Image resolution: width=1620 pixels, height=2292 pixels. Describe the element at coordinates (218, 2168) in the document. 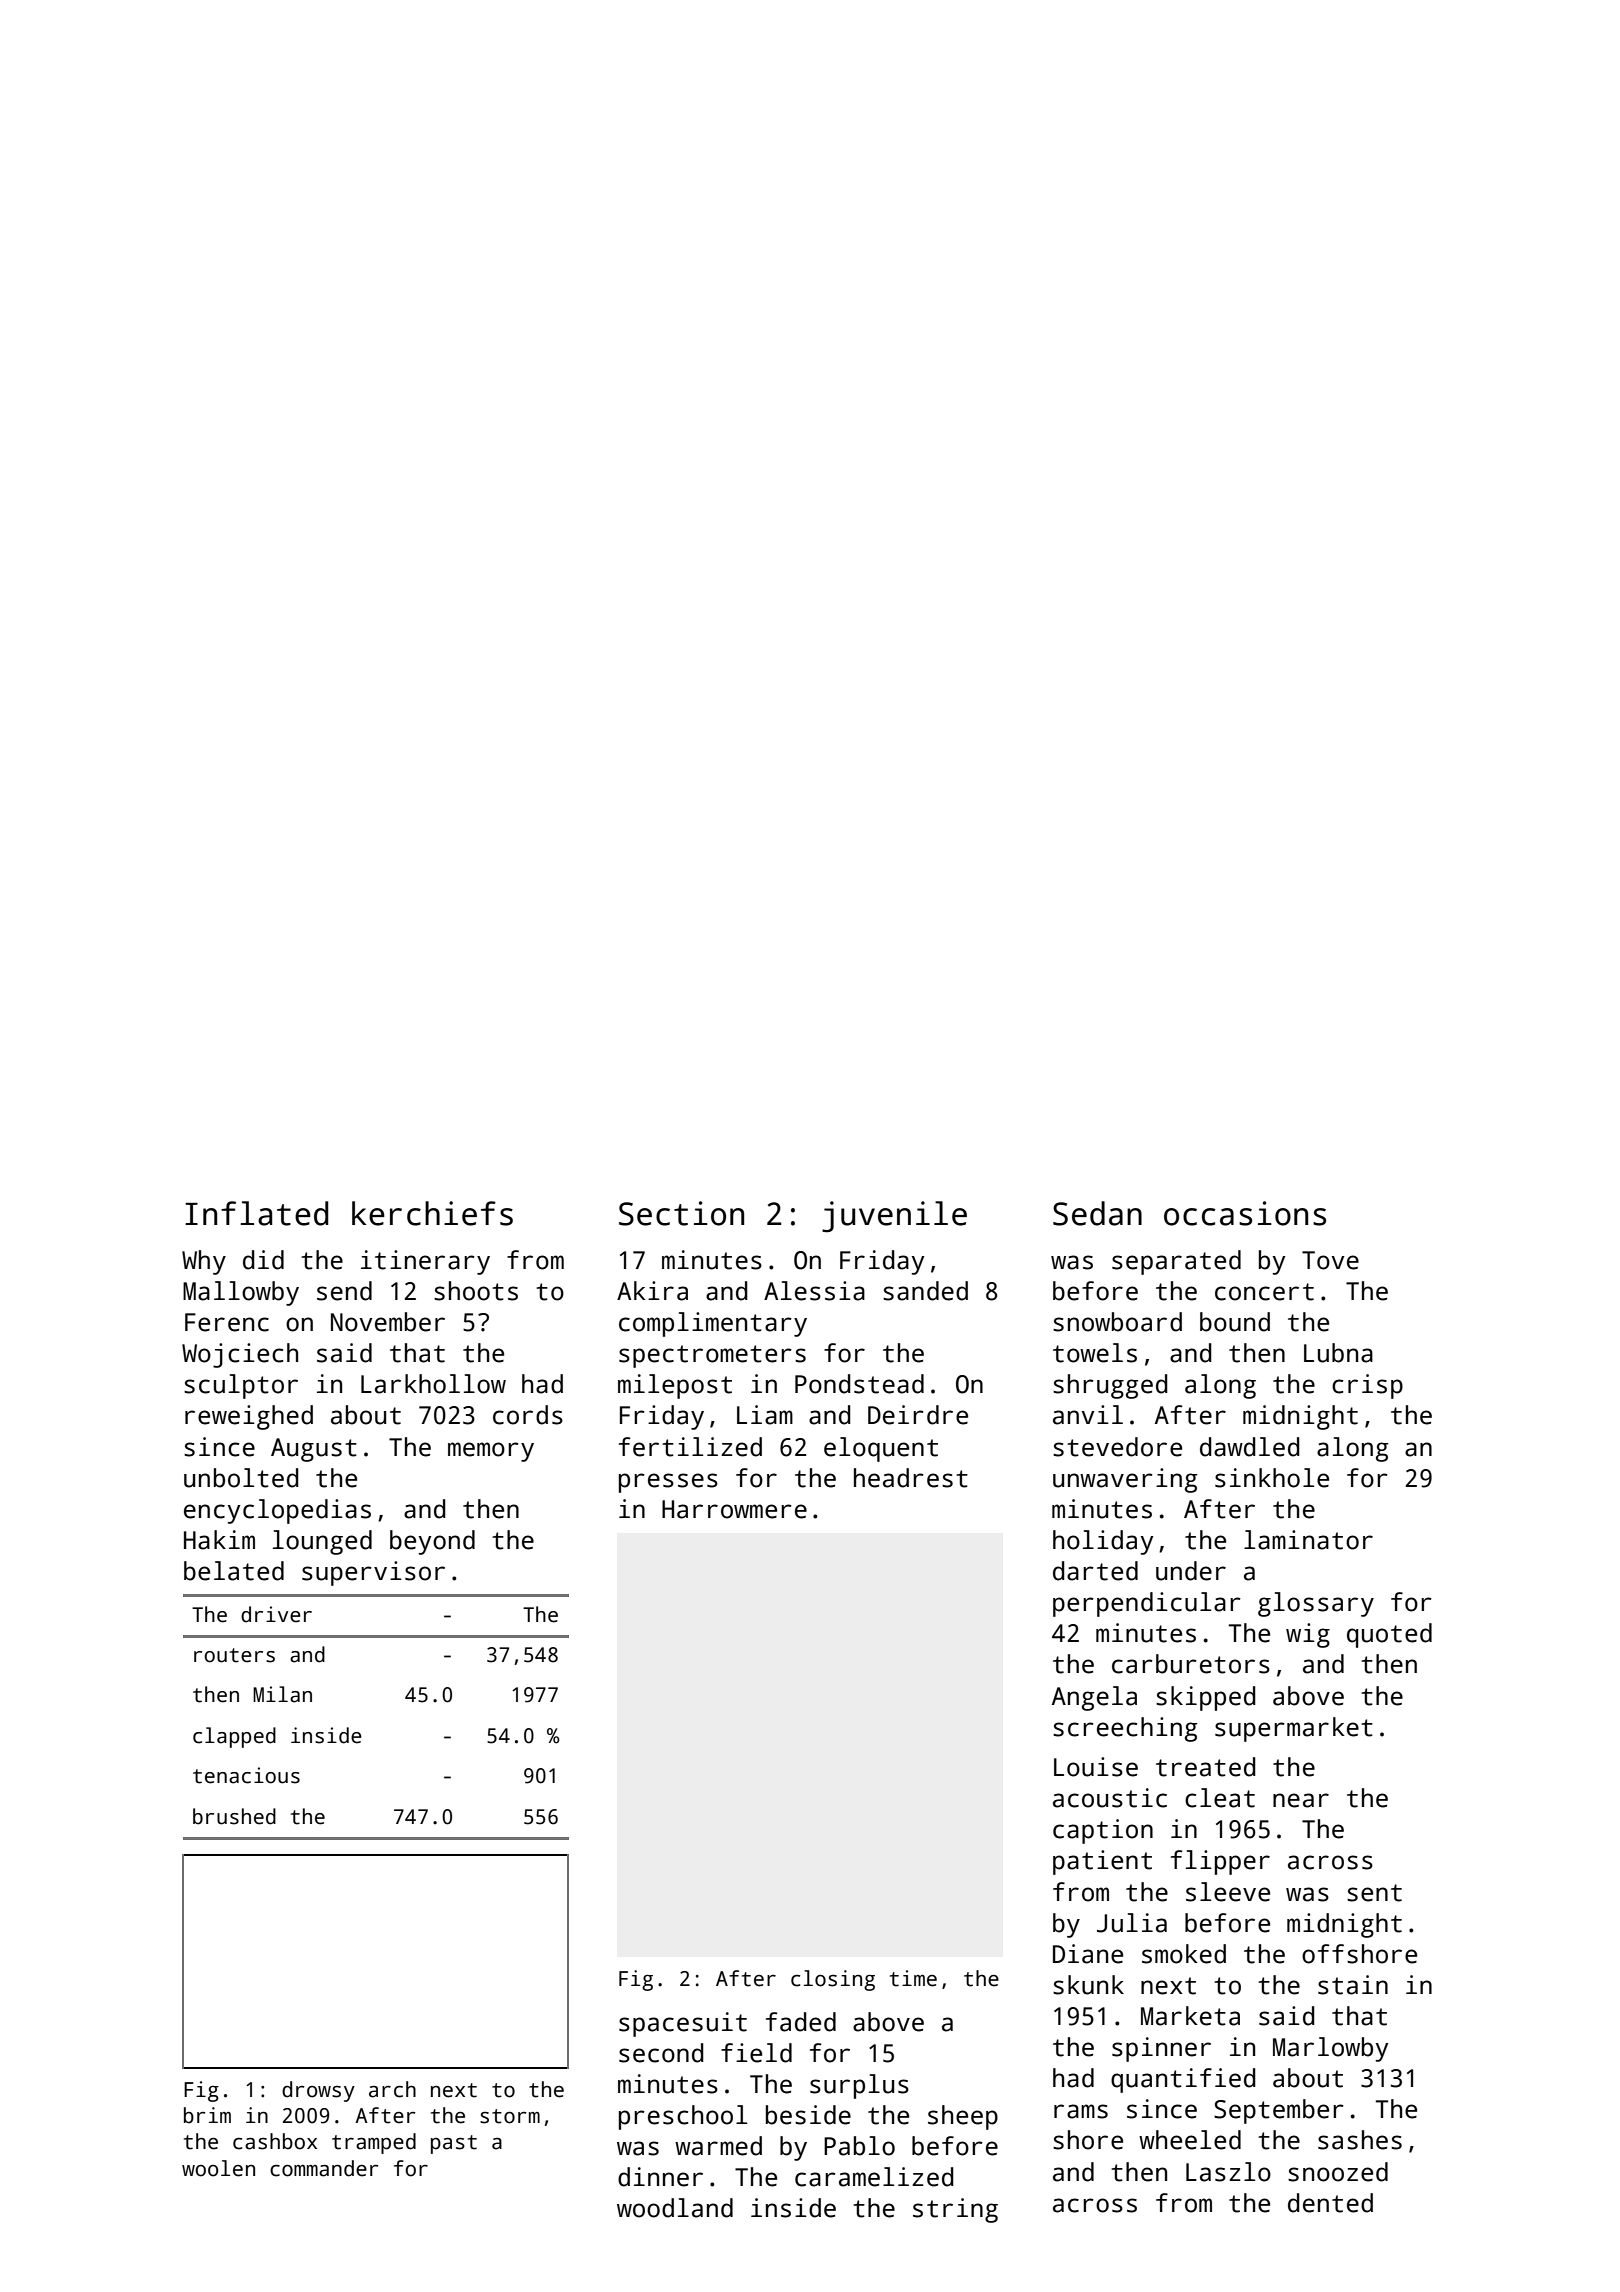

I see `woolen` at that location.
